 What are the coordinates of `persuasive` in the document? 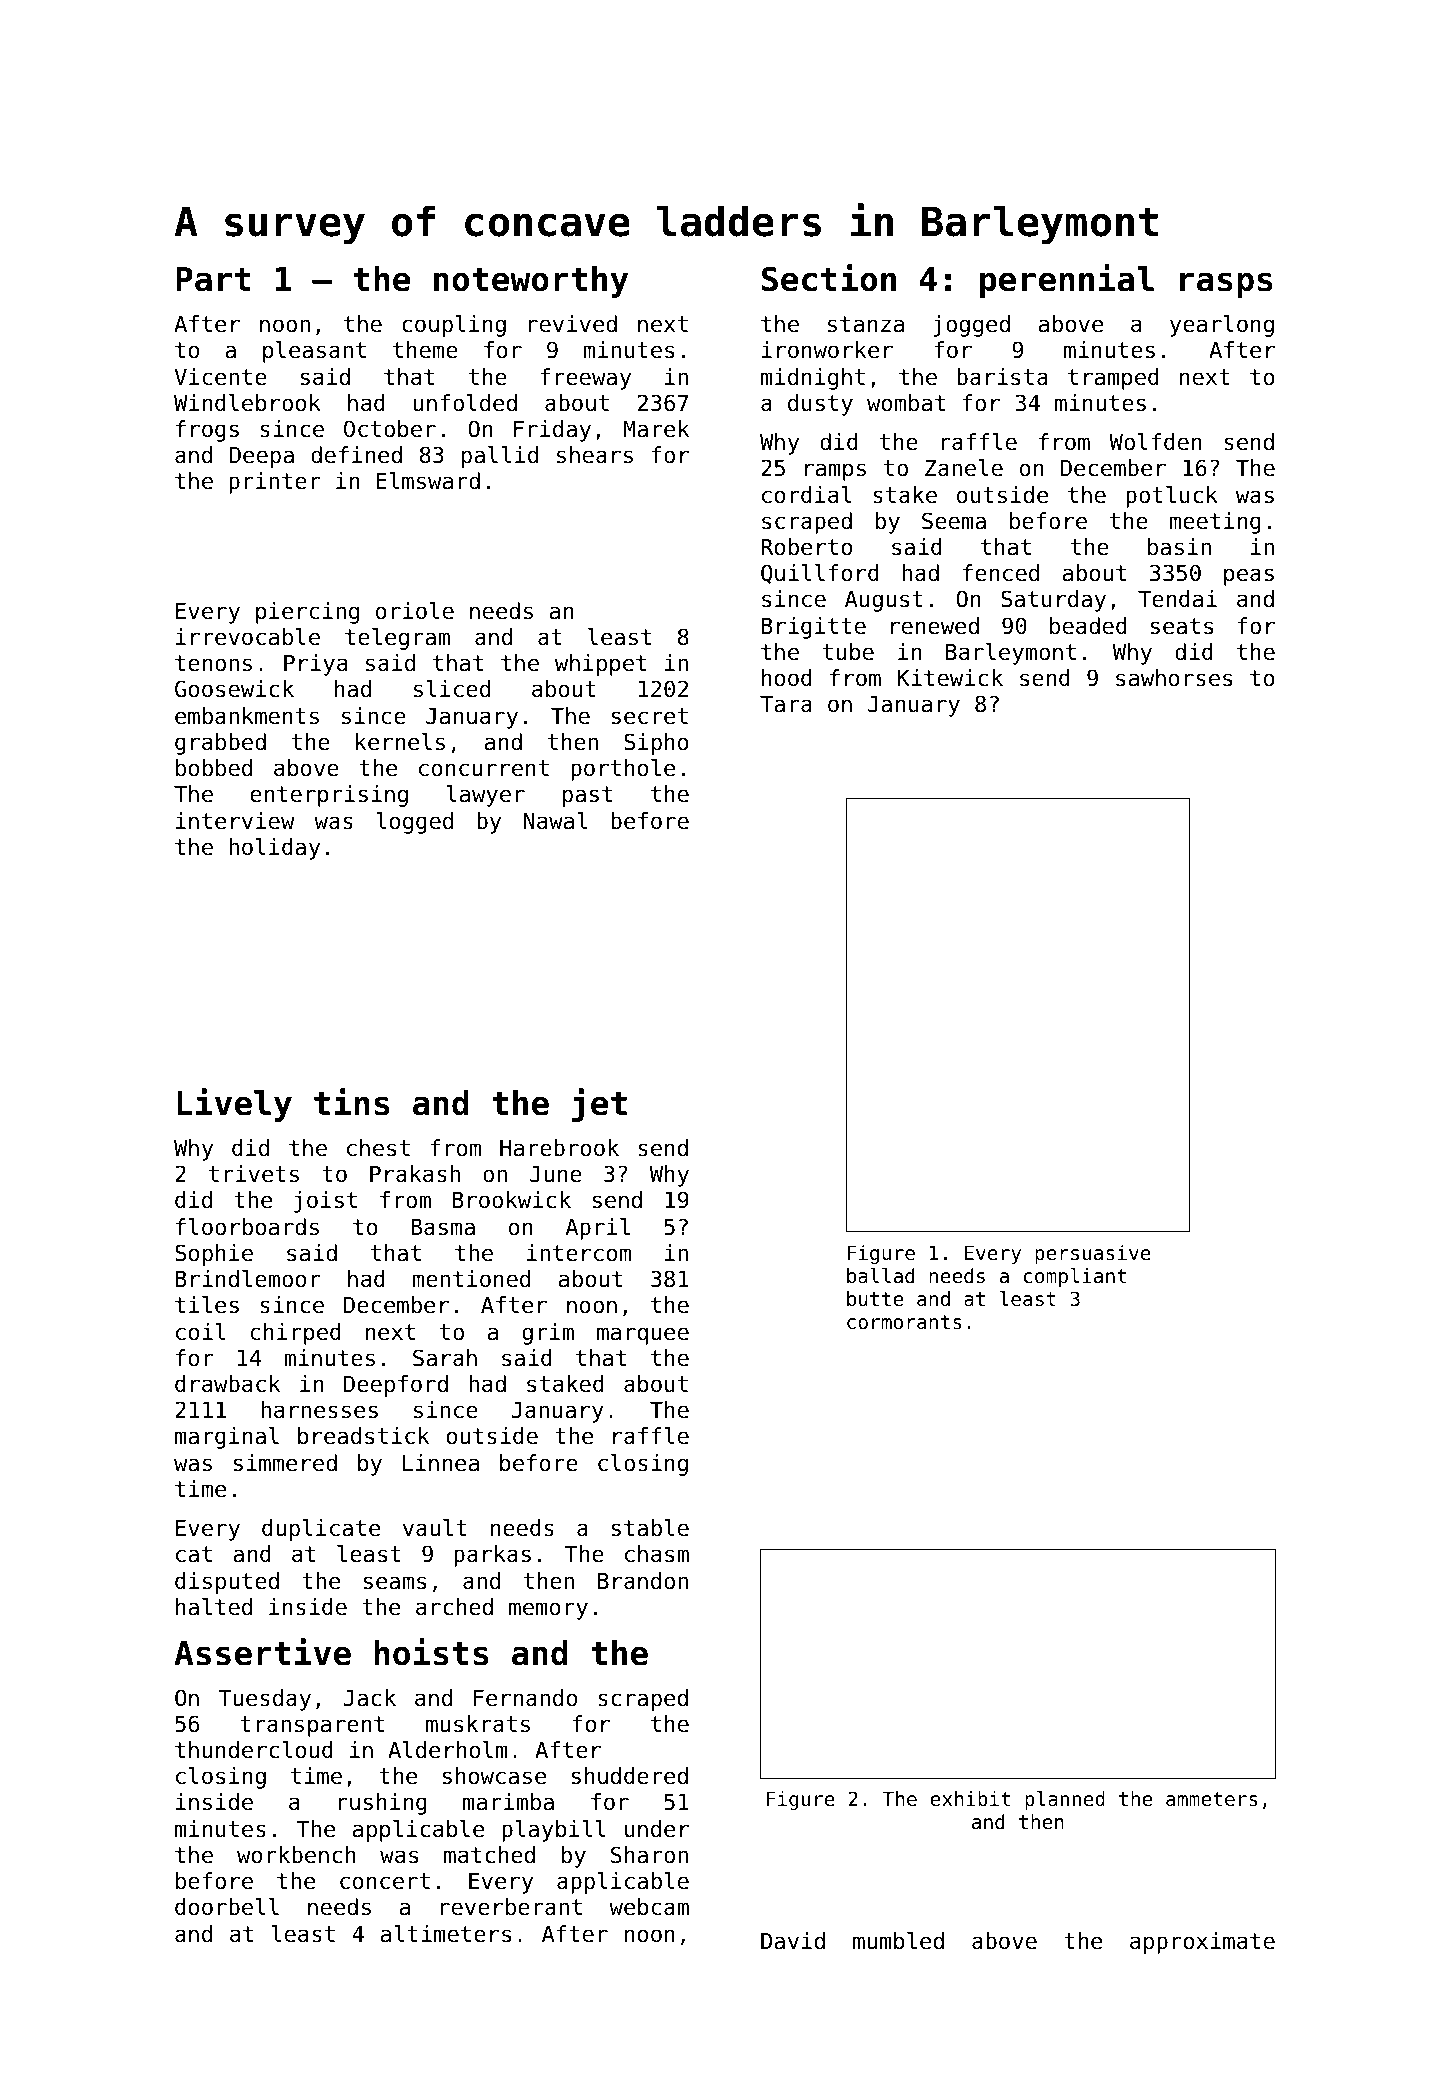 It's located at (1093, 1254).
